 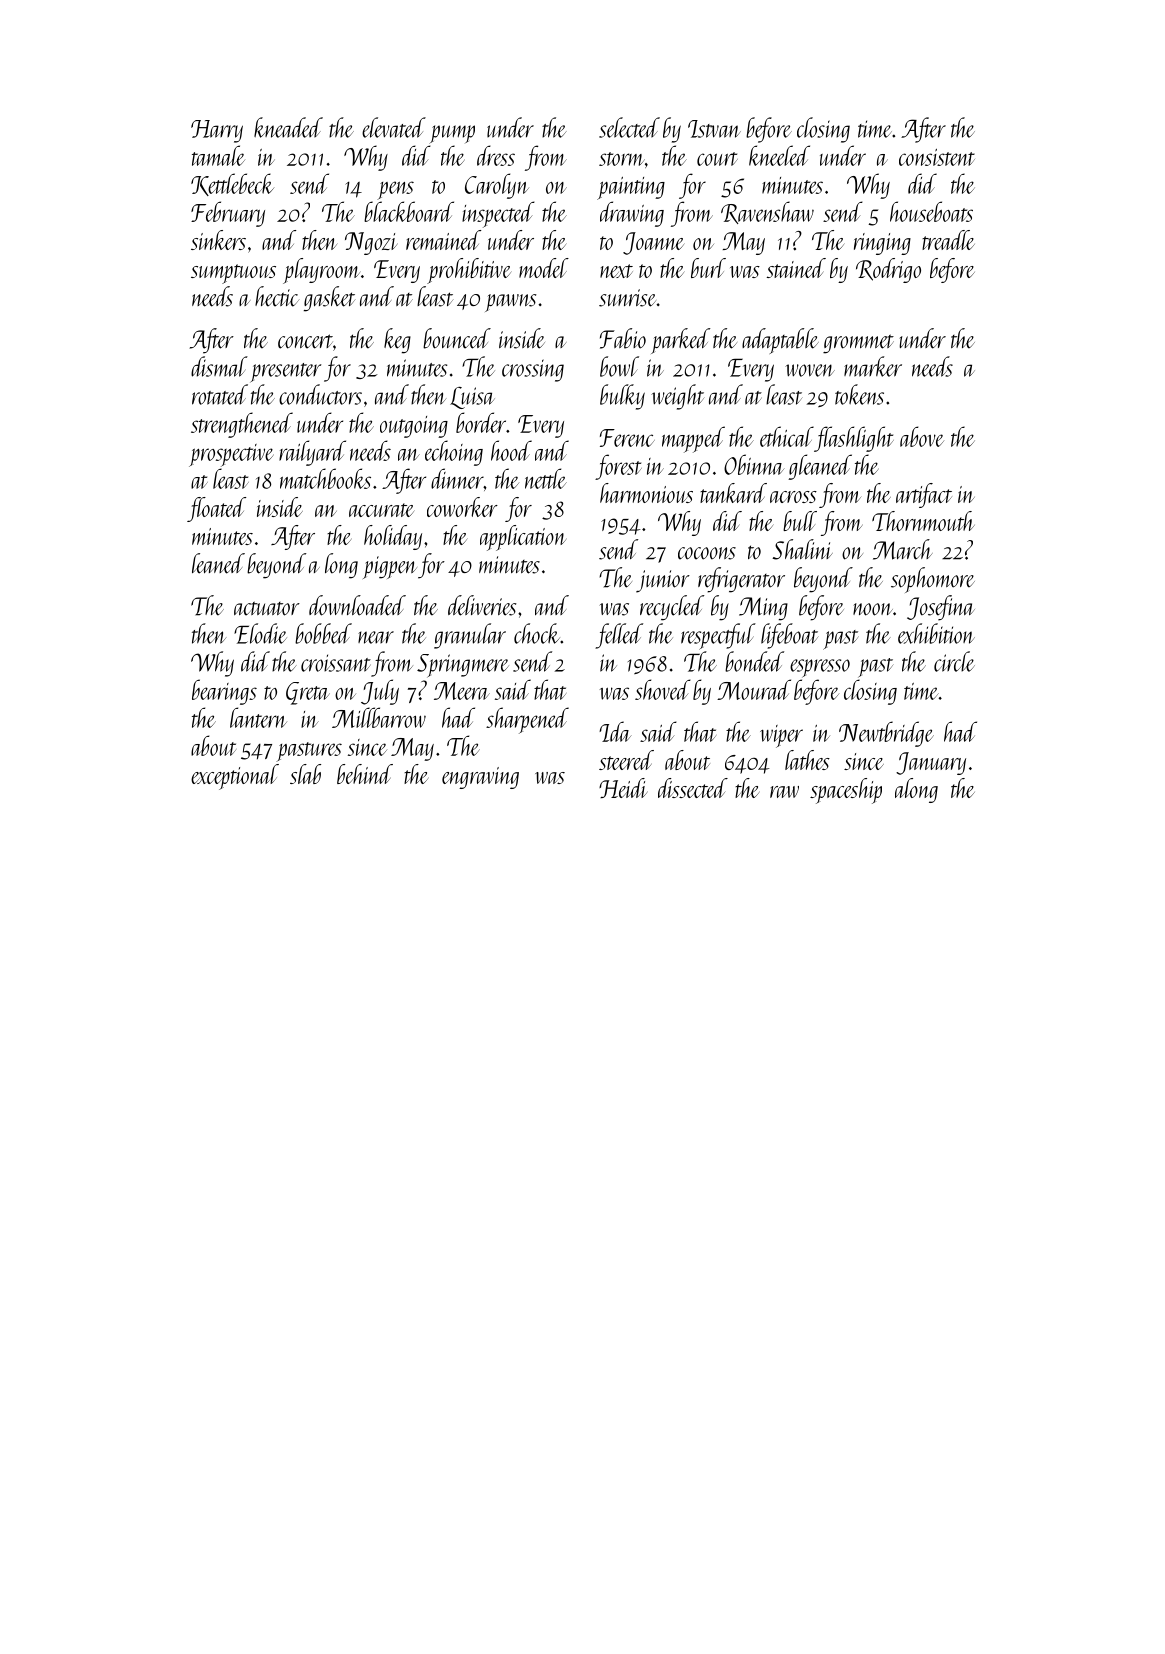 I want to click on prospective, so click(x=231, y=455).
